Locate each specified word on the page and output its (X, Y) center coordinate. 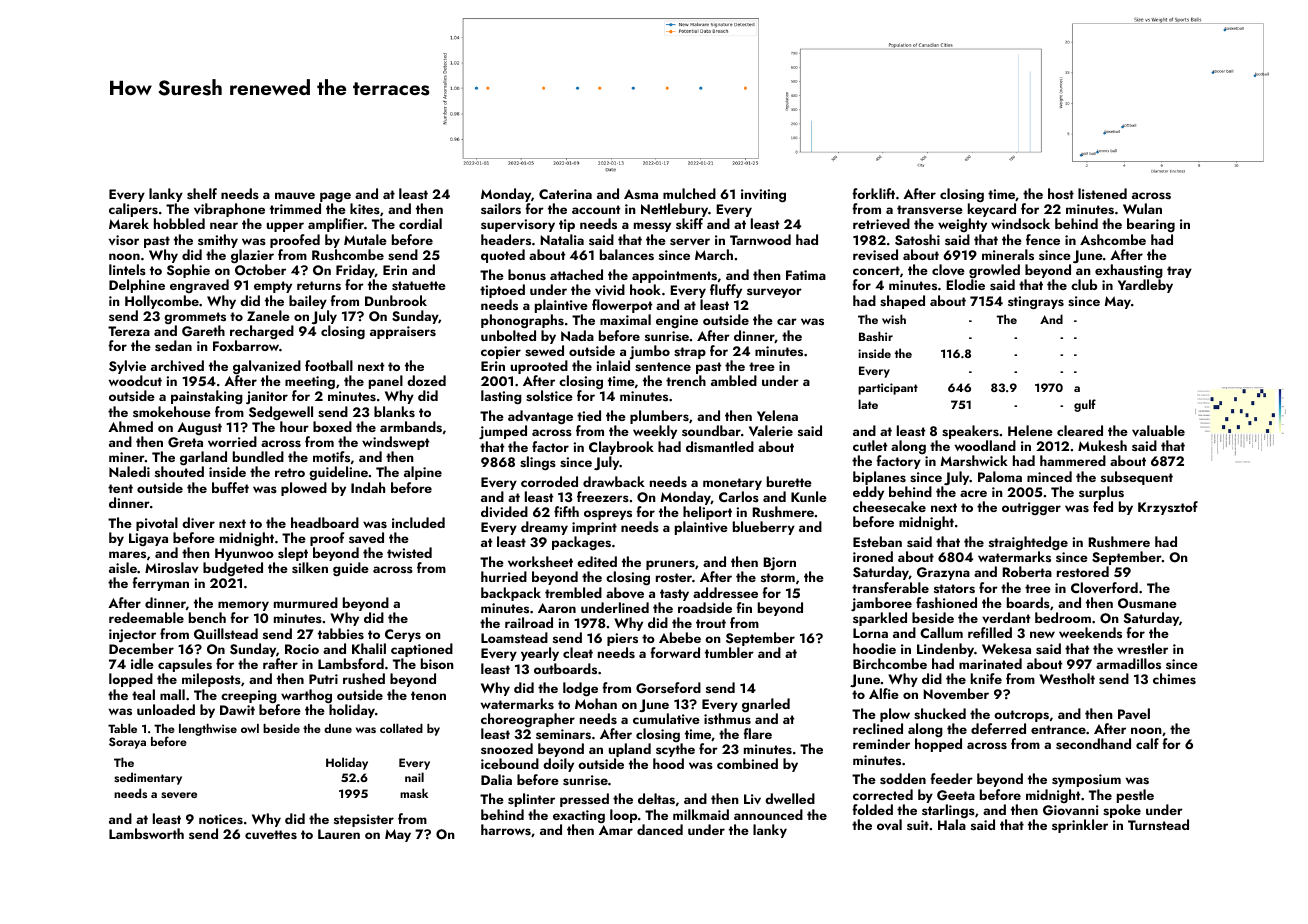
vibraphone (229, 211)
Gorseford (668, 688)
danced (660, 829)
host (1061, 193)
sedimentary (148, 778)
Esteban (877, 541)
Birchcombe (890, 663)
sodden (903, 778)
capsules (185, 665)
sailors (501, 208)
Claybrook (621, 448)
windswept (396, 443)
